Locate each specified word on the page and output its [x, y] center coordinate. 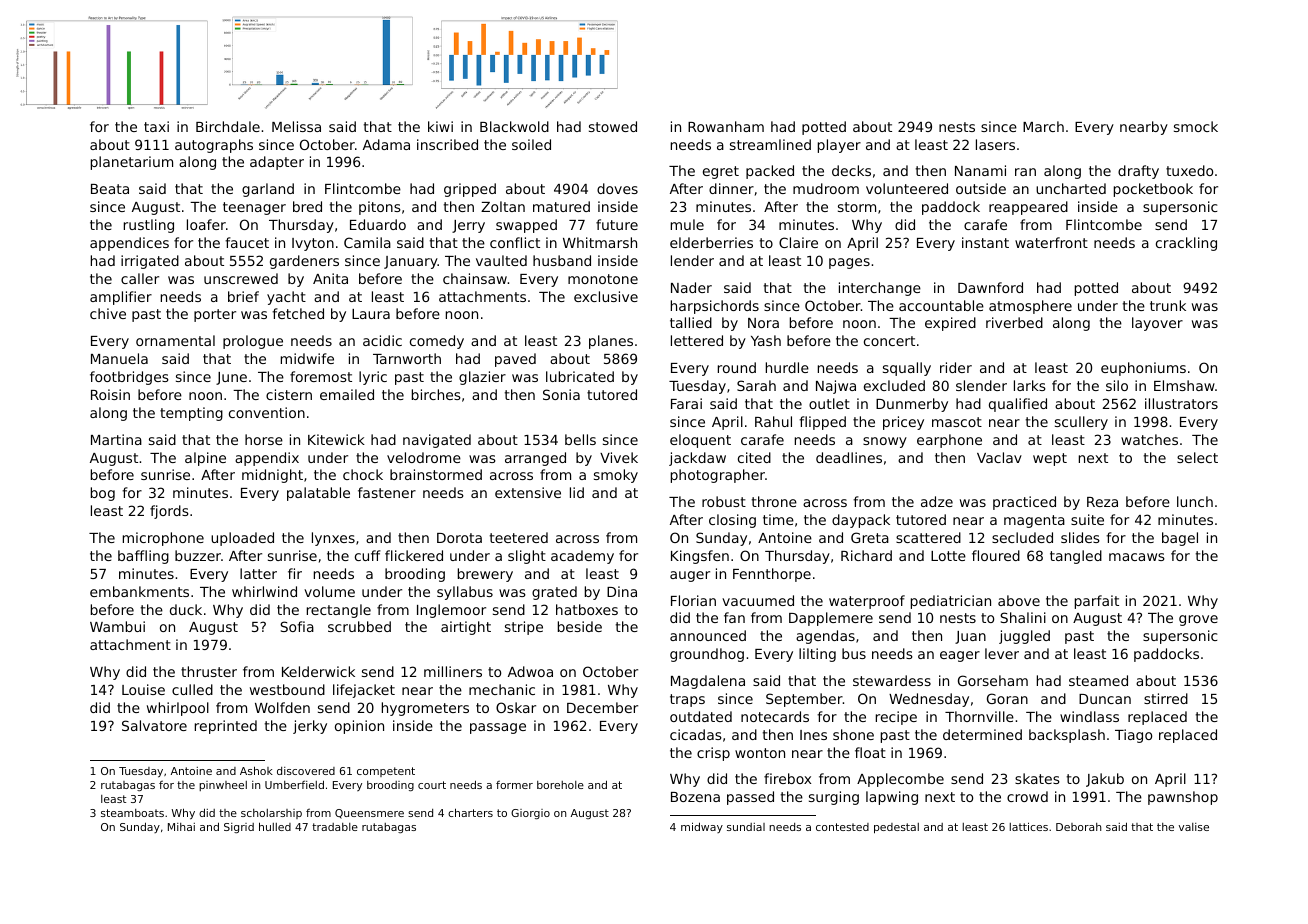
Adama [386, 144]
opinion [359, 727]
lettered [697, 340]
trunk [1168, 305]
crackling [1186, 244]
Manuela [119, 358]
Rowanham [726, 126]
